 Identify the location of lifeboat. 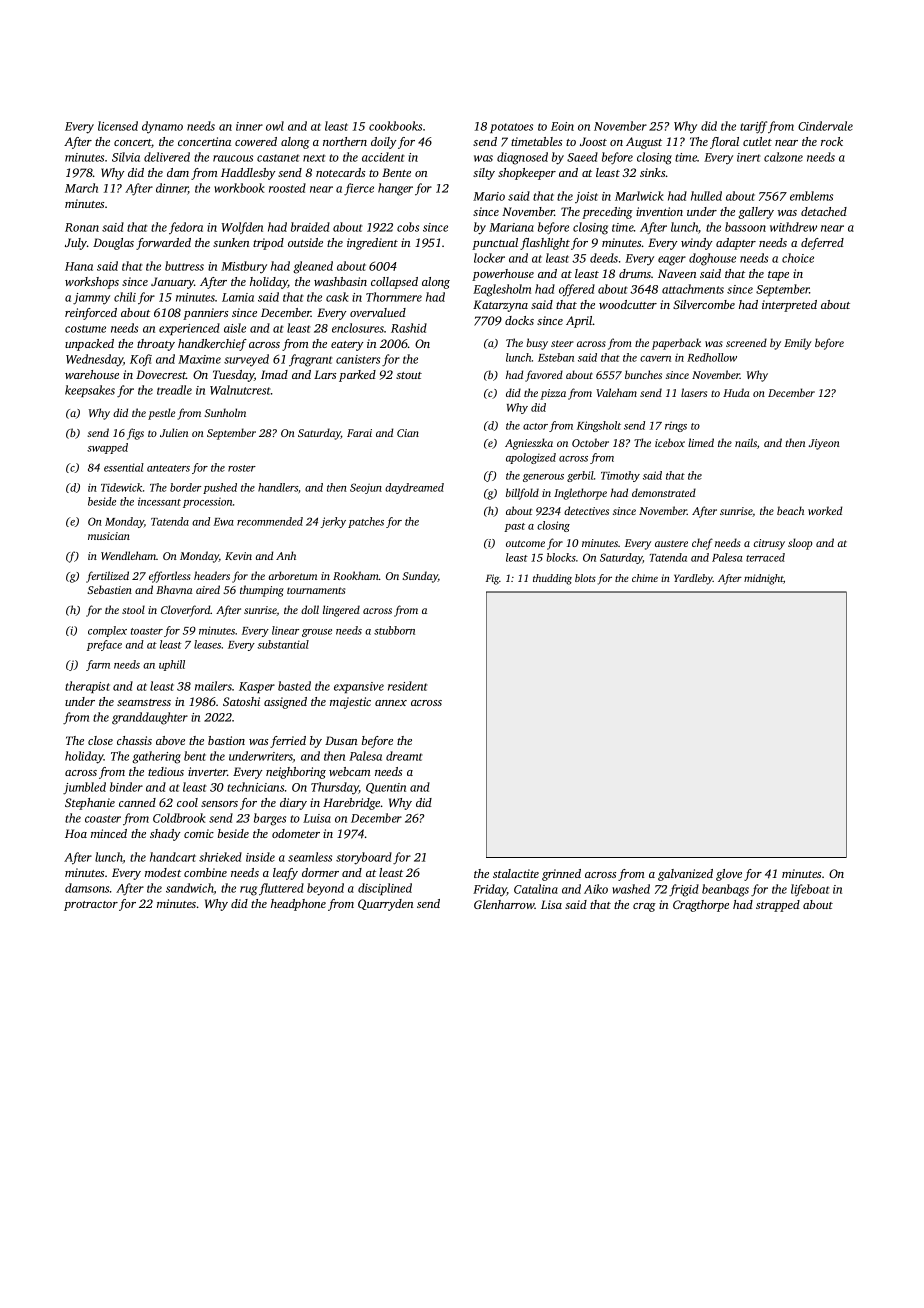
(810, 890).
